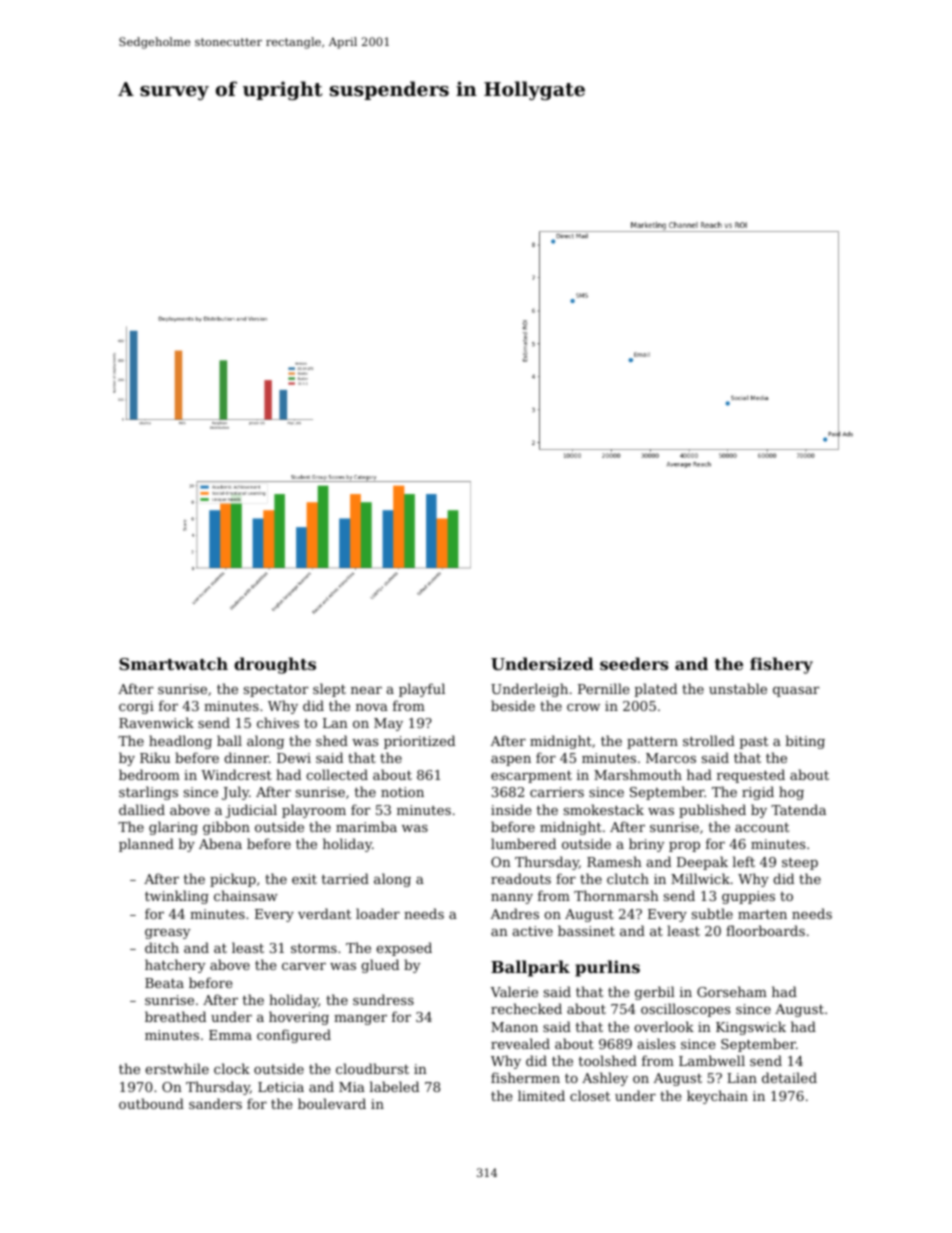 The width and height of the screenshot is (952, 1233). Describe the element at coordinates (751, 776) in the screenshot. I see `requested` at that location.
